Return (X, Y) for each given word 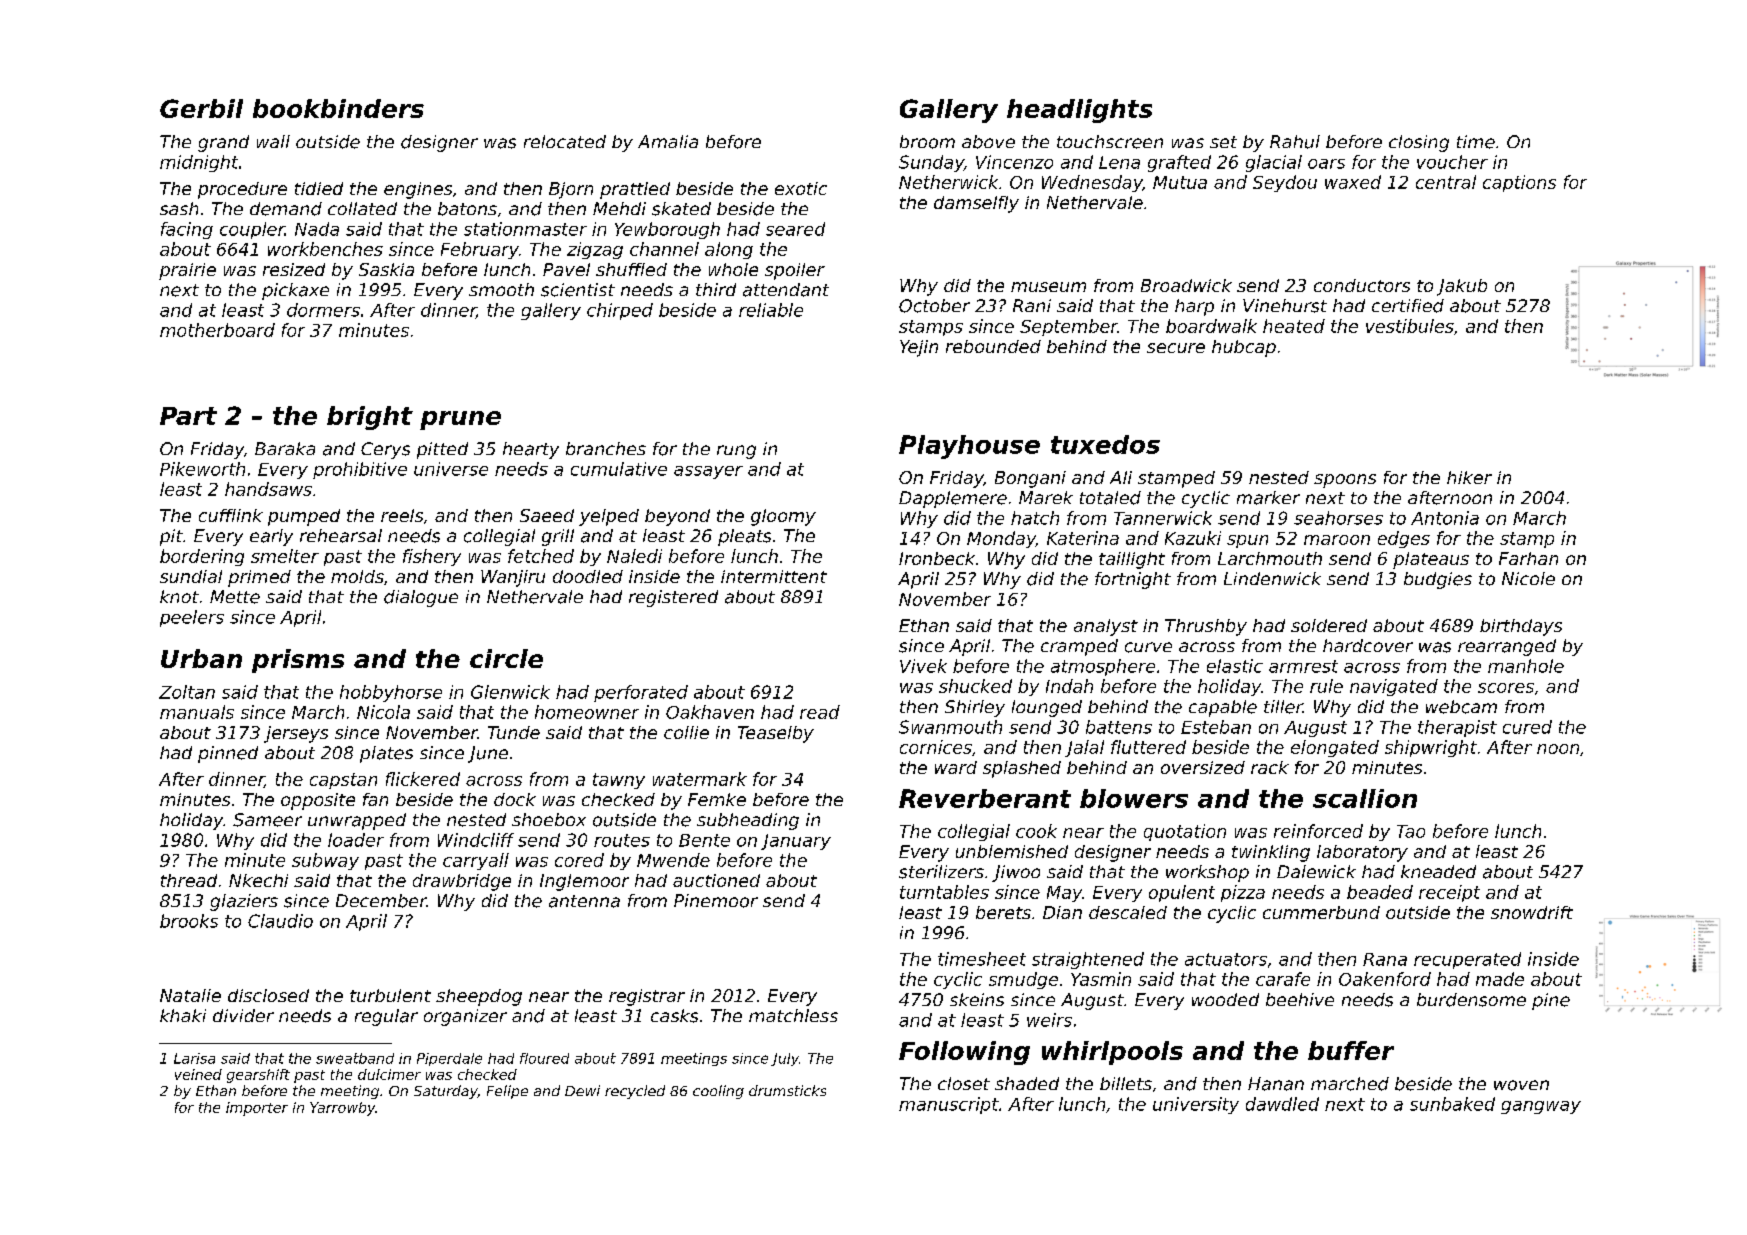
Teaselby (776, 734)
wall (273, 141)
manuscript (949, 1105)
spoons (1345, 481)
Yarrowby (342, 1109)
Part (188, 416)
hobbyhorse (391, 693)
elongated (1335, 748)
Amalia (668, 141)
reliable (771, 310)
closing (1419, 143)
